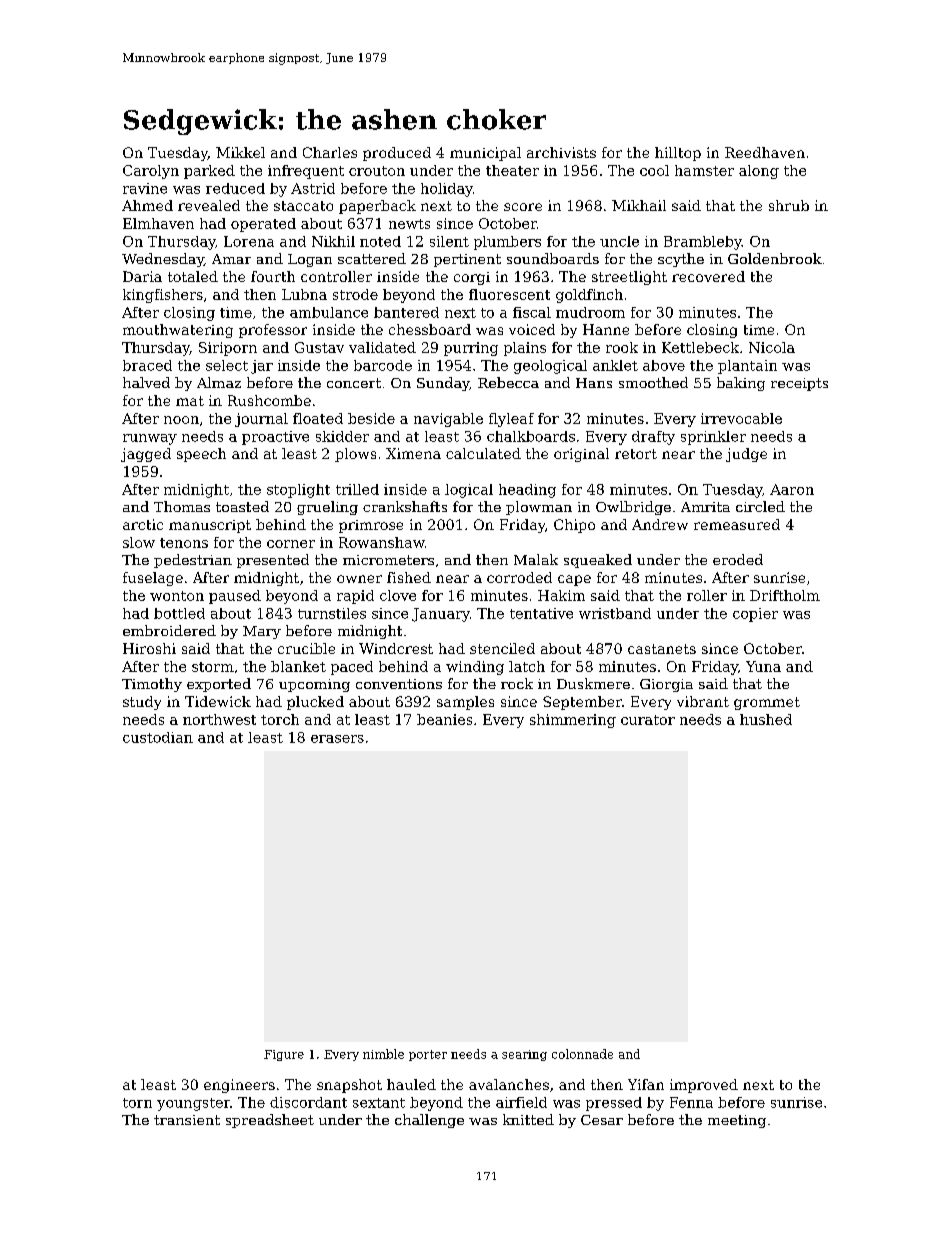 The image size is (952, 1233). What do you see at coordinates (765, 152) in the screenshot?
I see `Reedhaven` at bounding box center [765, 152].
